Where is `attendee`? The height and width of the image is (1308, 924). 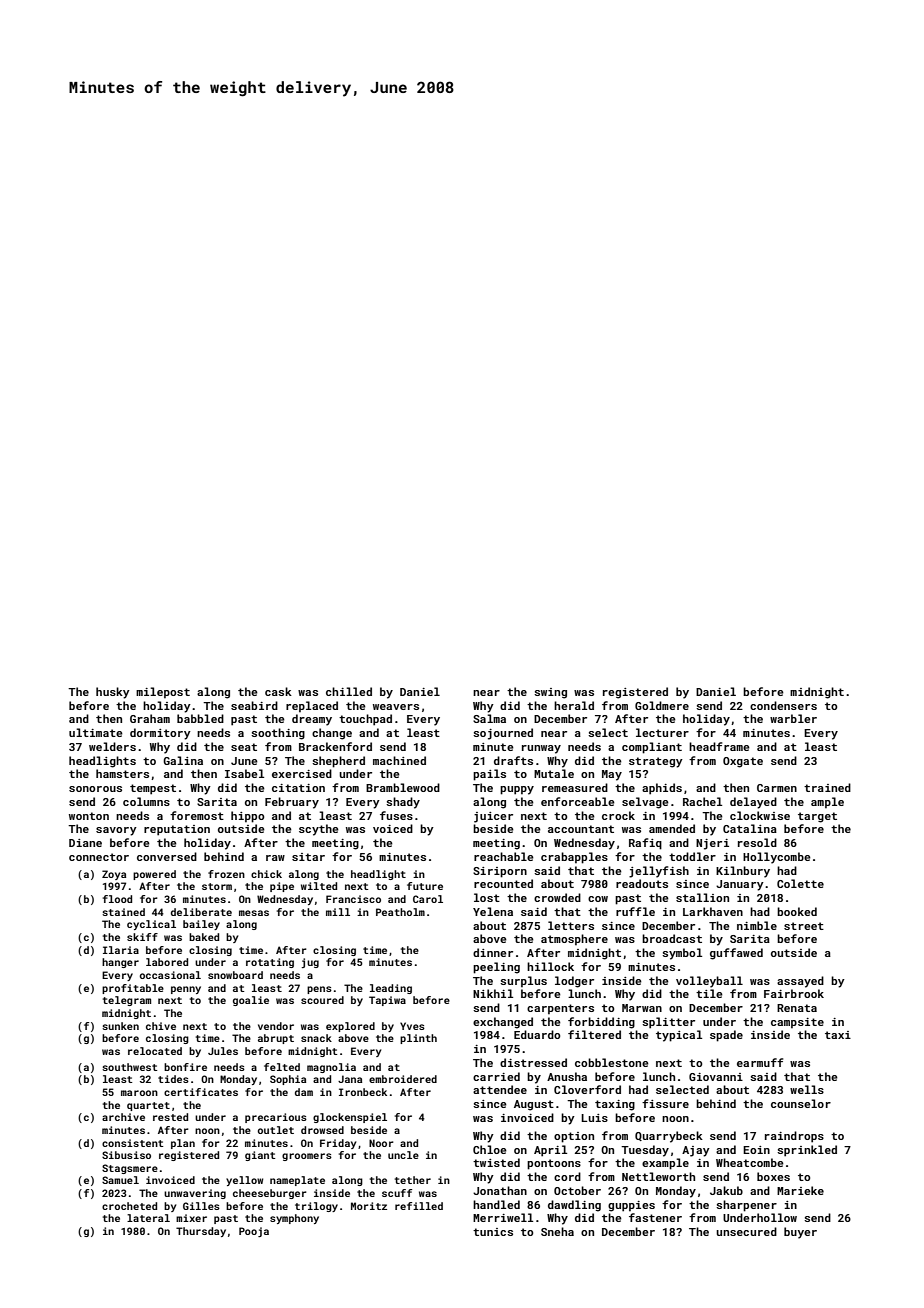
attendee is located at coordinates (500, 1089).
